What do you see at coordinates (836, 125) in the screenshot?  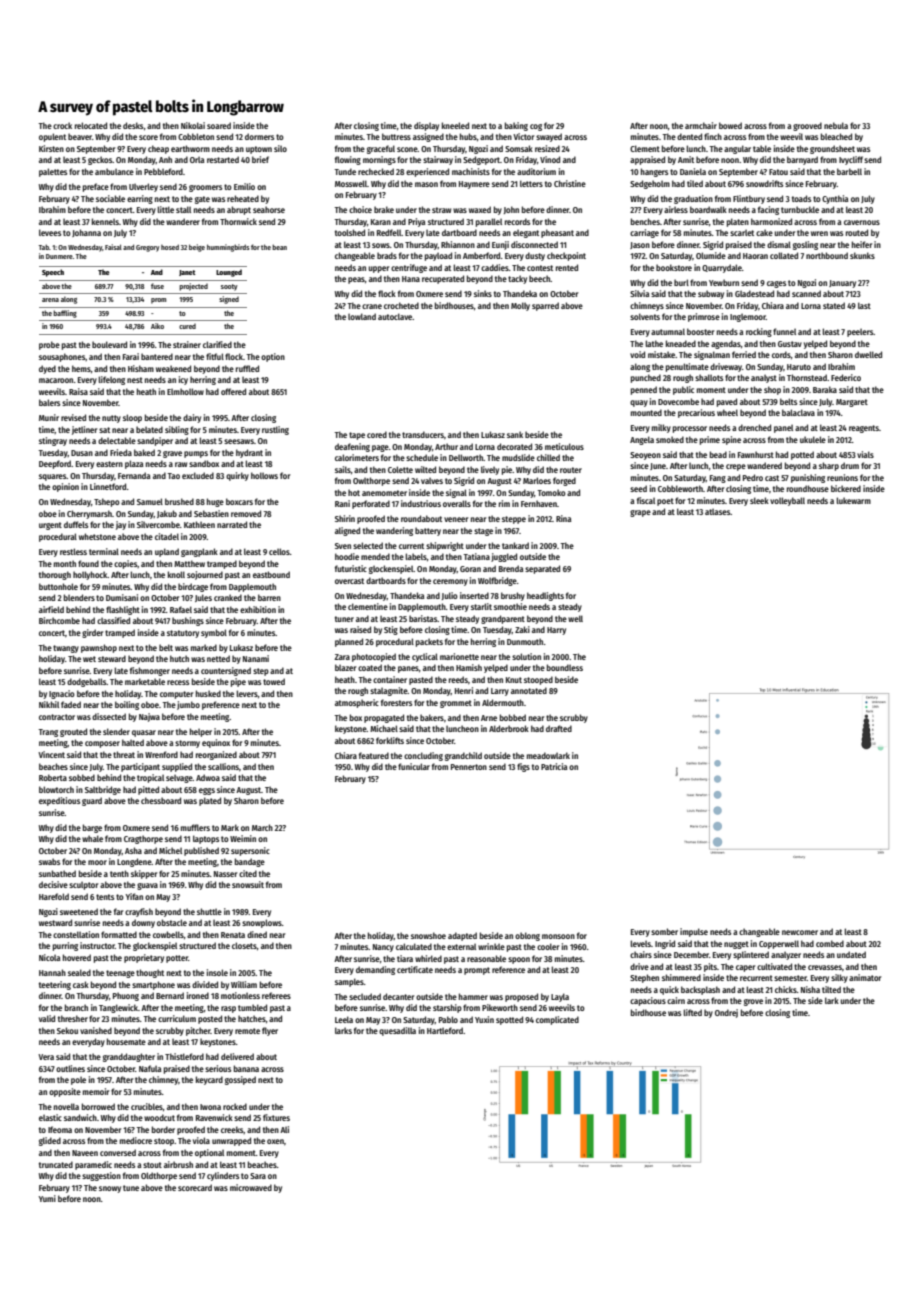 I see `nebula` at bounding box center [836, 125].
